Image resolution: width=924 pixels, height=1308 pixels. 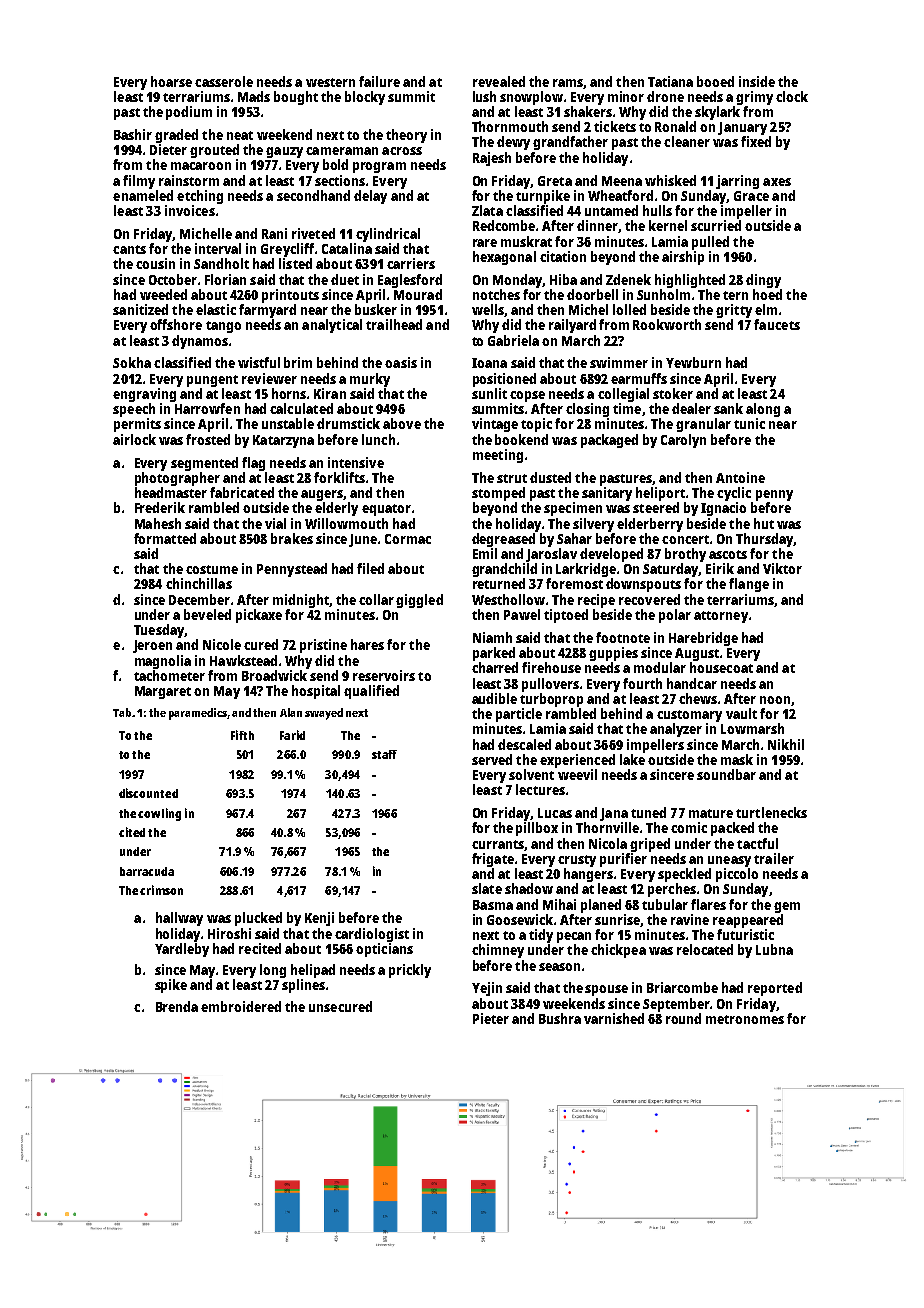 I want to click on tactful, so click(x=757, y=843).
